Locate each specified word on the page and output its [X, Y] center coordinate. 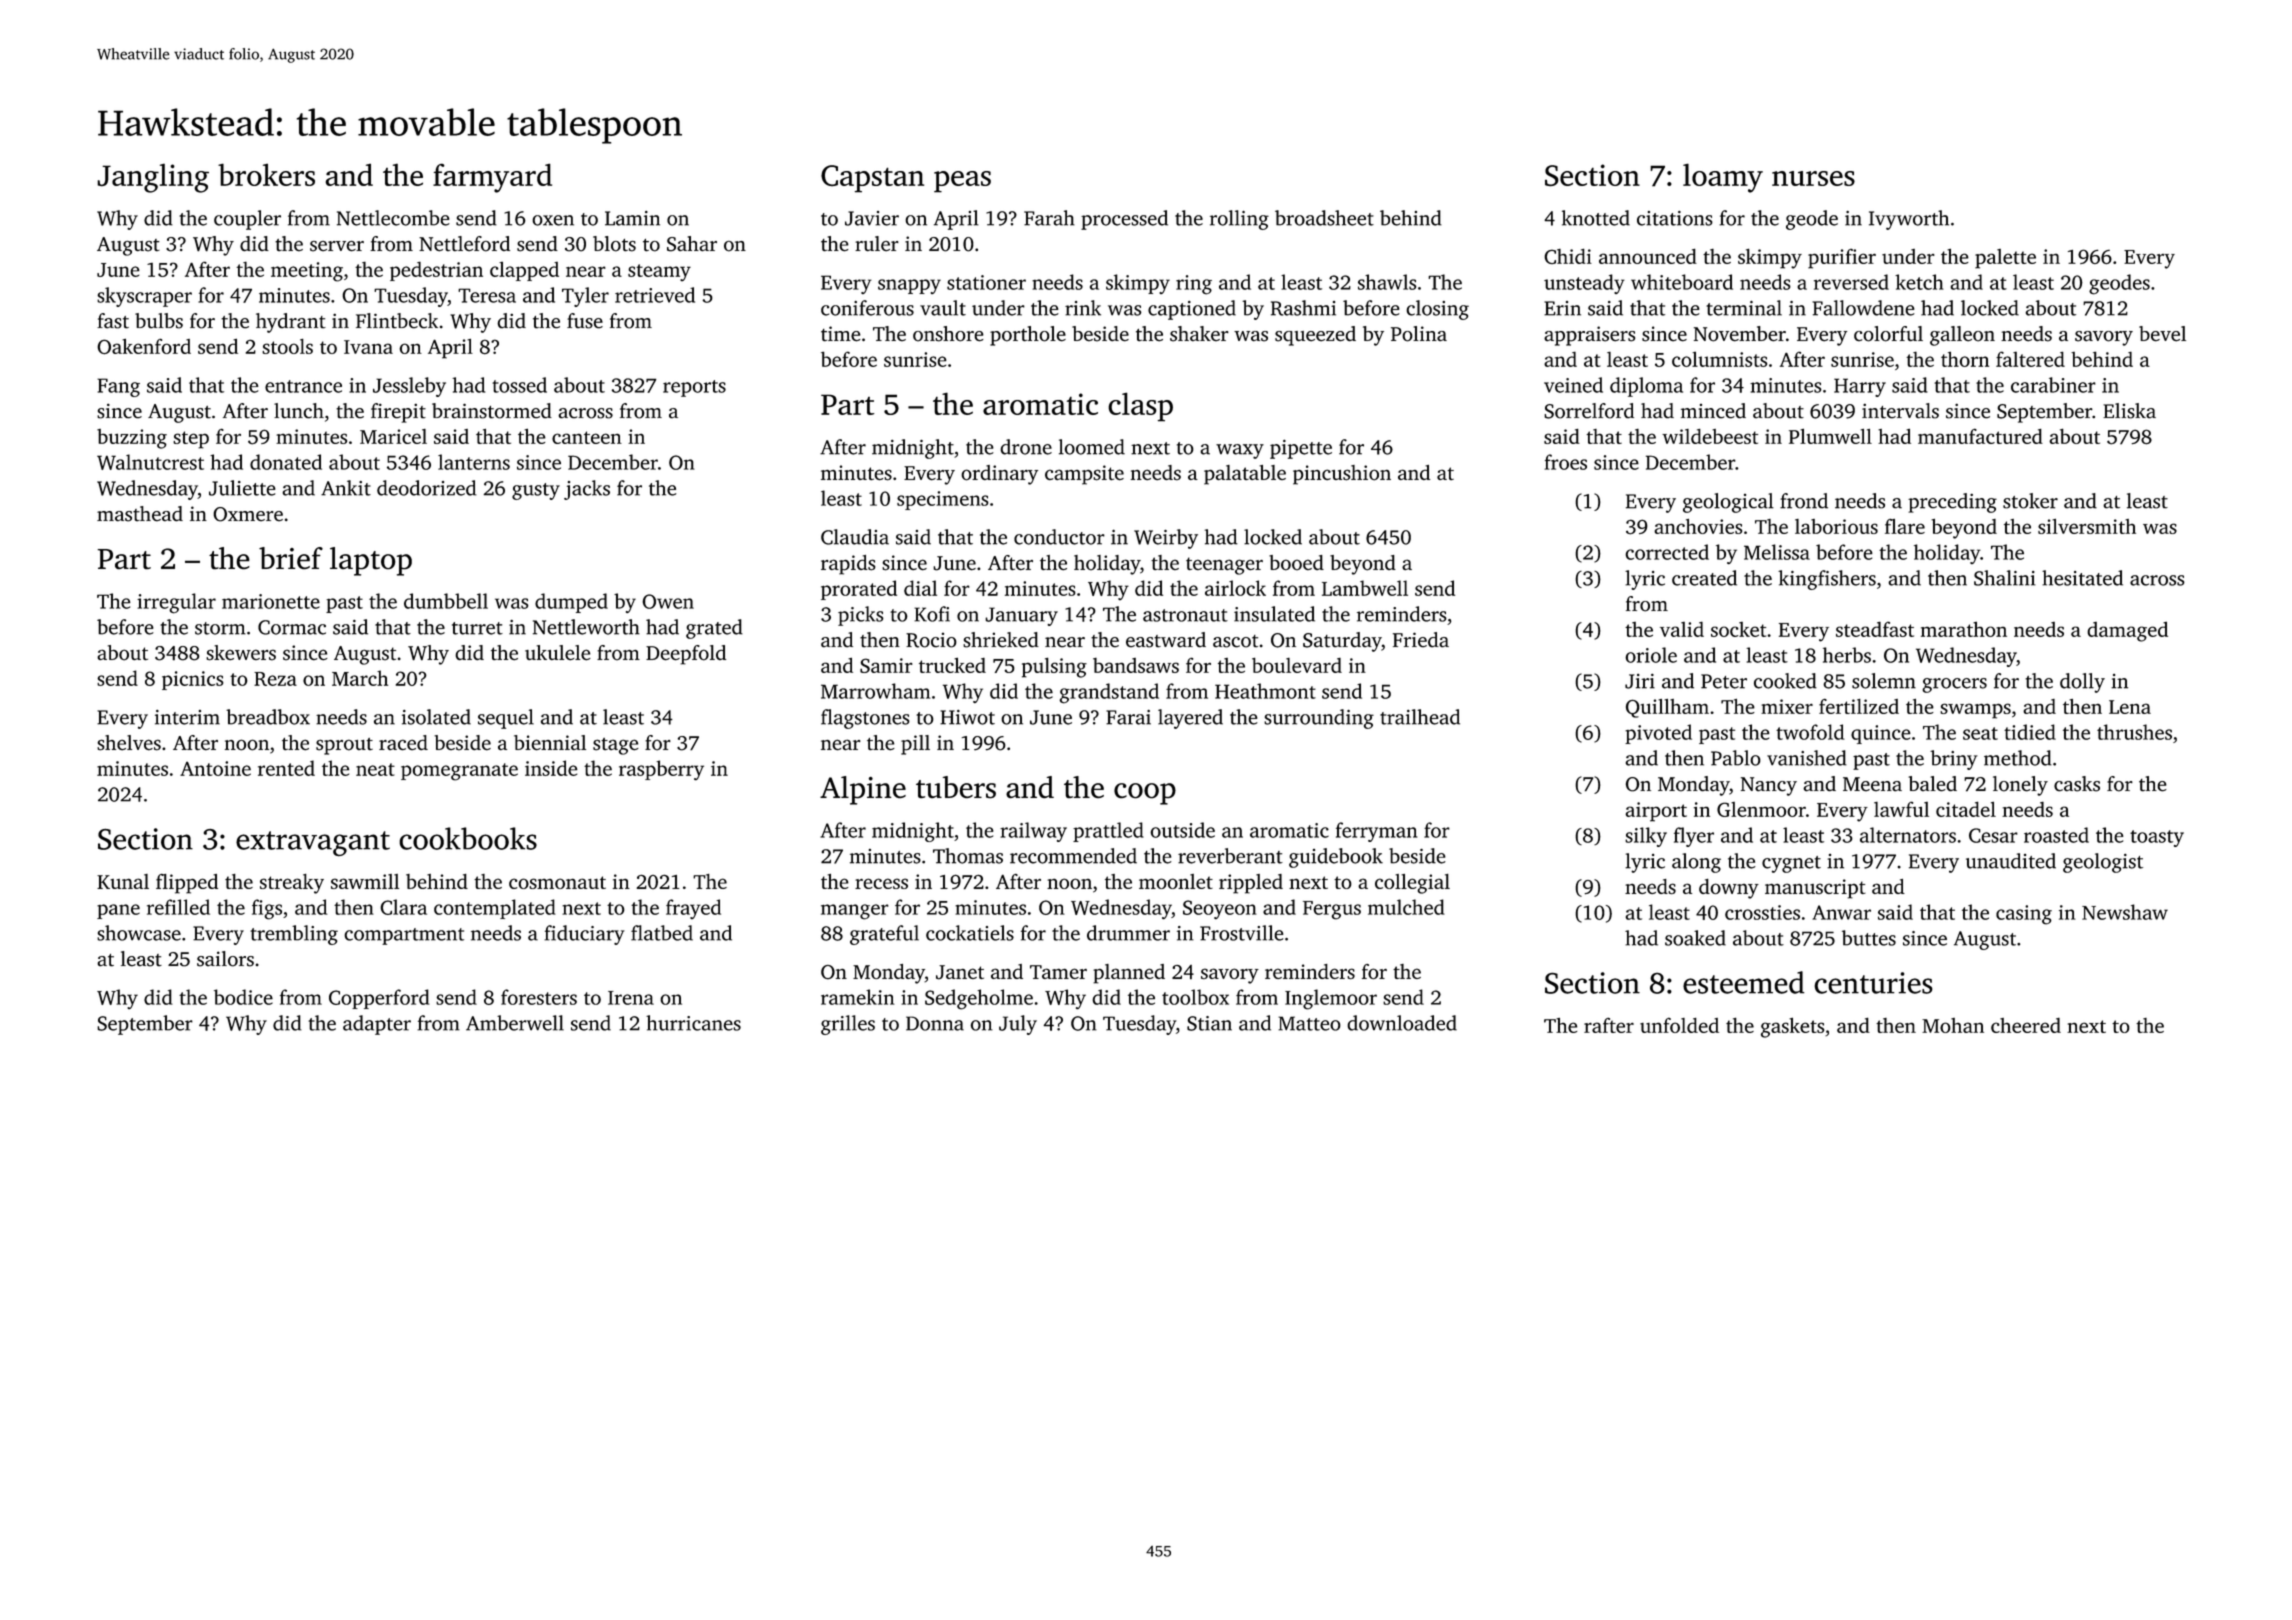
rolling [1239, 220]
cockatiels [970, 933]
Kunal [123, 881]
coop [1145, 794]
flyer [1694, 837]
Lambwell [1365, 588]
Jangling [153, 178]
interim [187, 717]
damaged [2127, 631]
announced [1648, 256]
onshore [948, 334]
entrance [303, 386]
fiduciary [584, 935]
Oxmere [248, 514]
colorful [1888, 334]
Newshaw [2125, 912]
